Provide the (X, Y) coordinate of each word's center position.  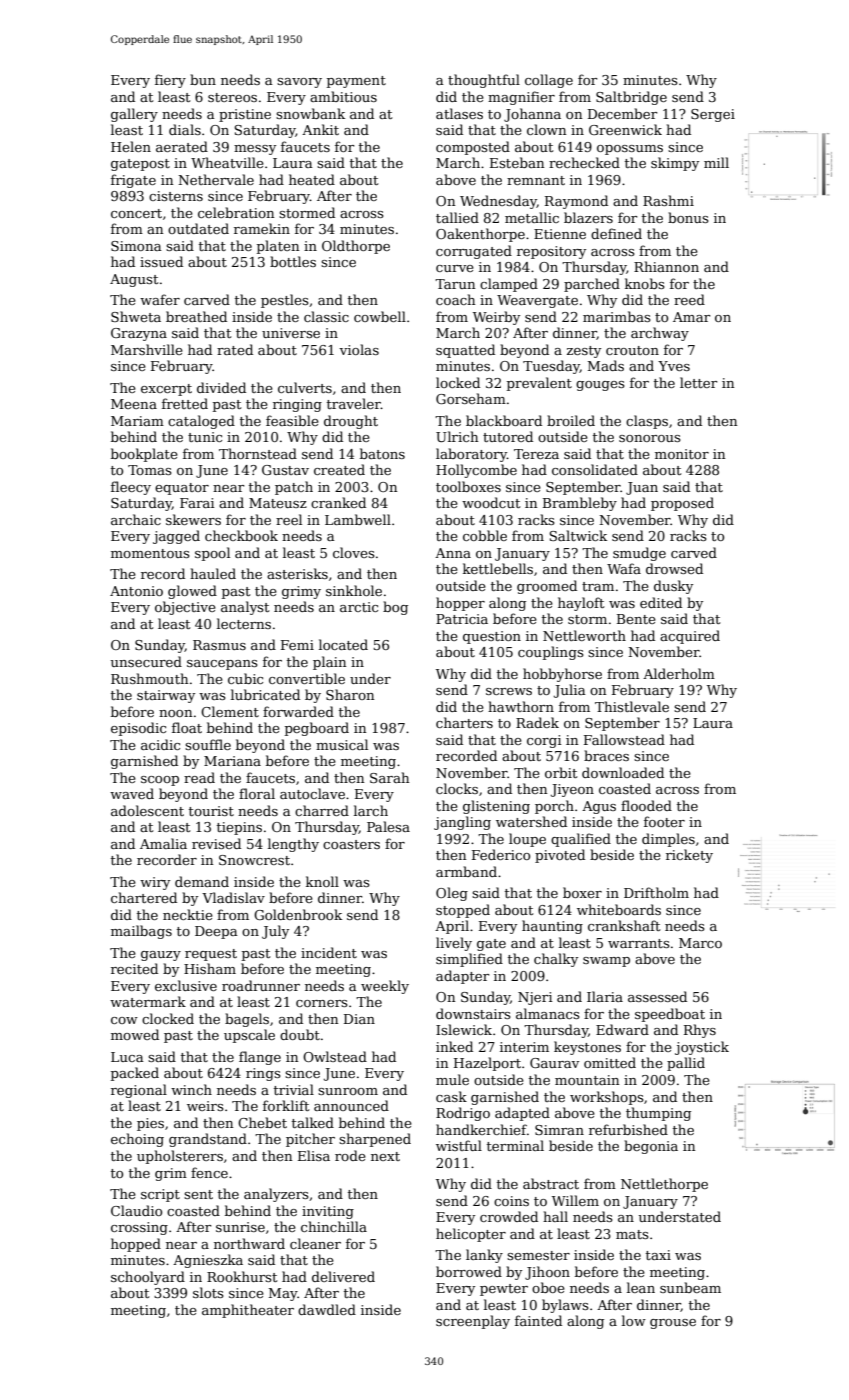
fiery (170, 81)
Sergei (713, 115)
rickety (689, 856)
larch (371, 810)
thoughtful (484, 81)
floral (257, 793)
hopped (136, 1245)
